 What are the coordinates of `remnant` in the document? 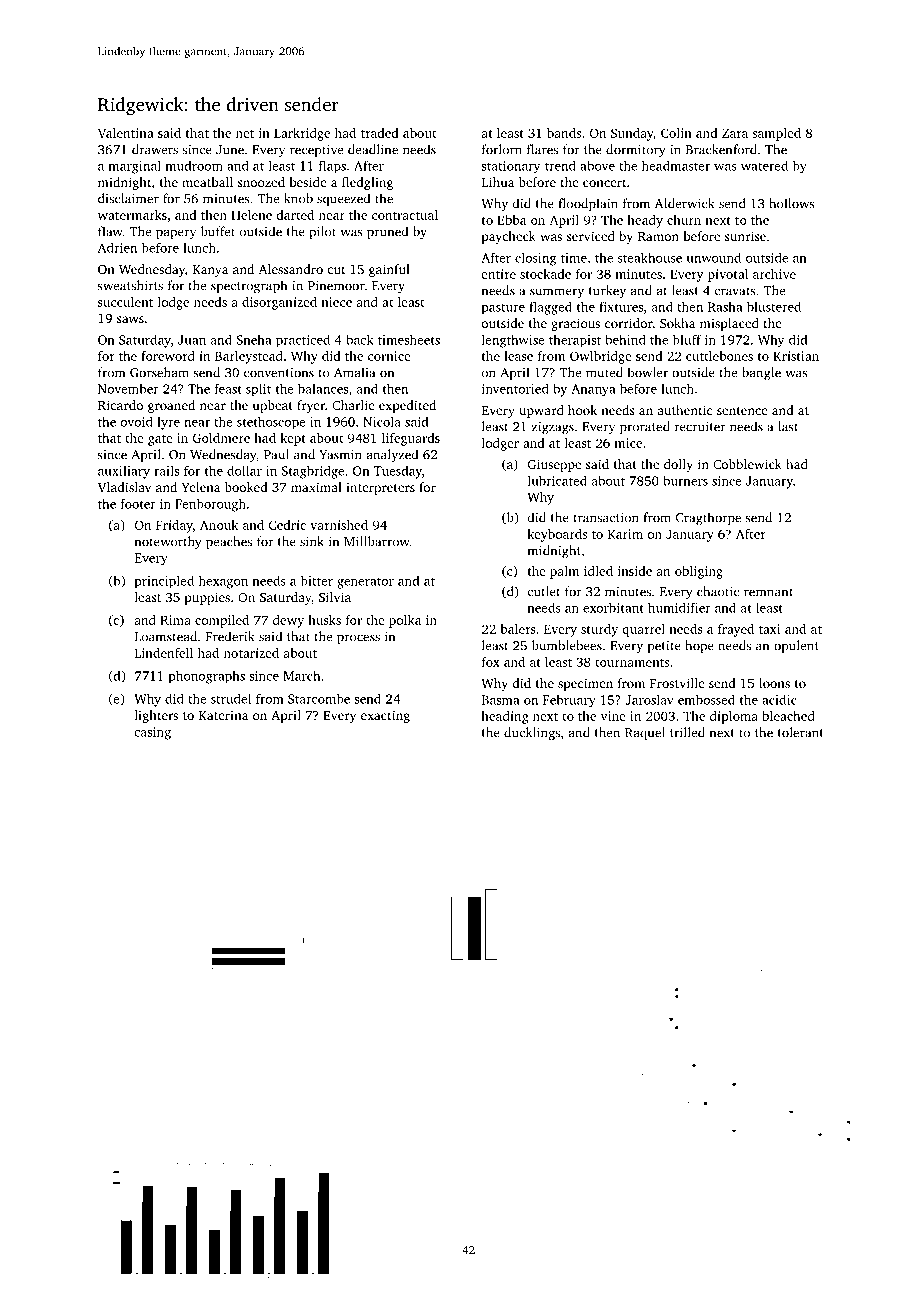 It's located at (768, 592).
